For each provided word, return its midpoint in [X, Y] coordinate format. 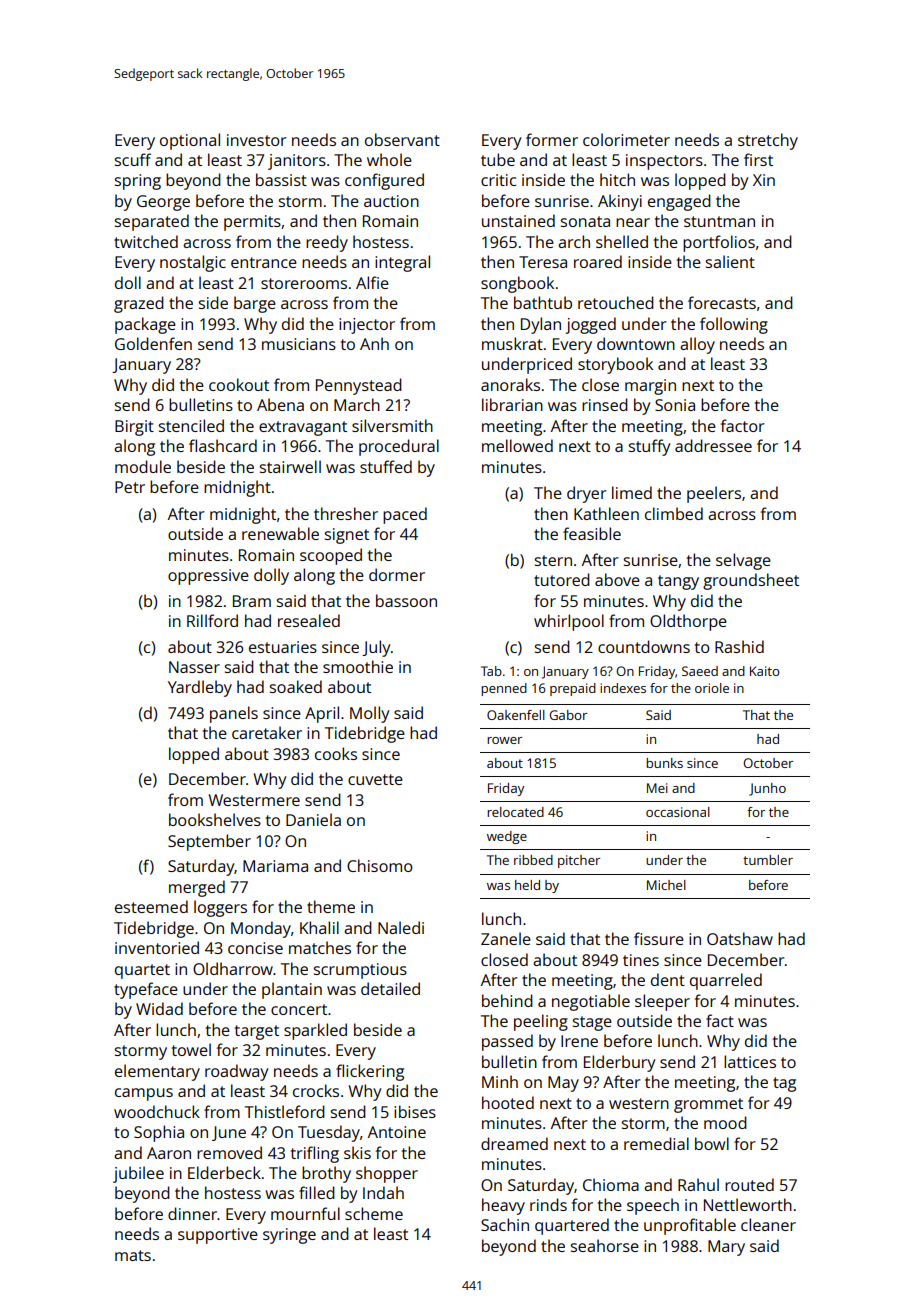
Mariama [275, 866]
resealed [309, 620]
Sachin [505, 1224]
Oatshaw [740, 938]
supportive [218, 1236]
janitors [297, 162]
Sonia [675, 405]
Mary [726, 1248]
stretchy [768, 141]
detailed [390, 988]
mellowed [517, 445]
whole [389, 159]
